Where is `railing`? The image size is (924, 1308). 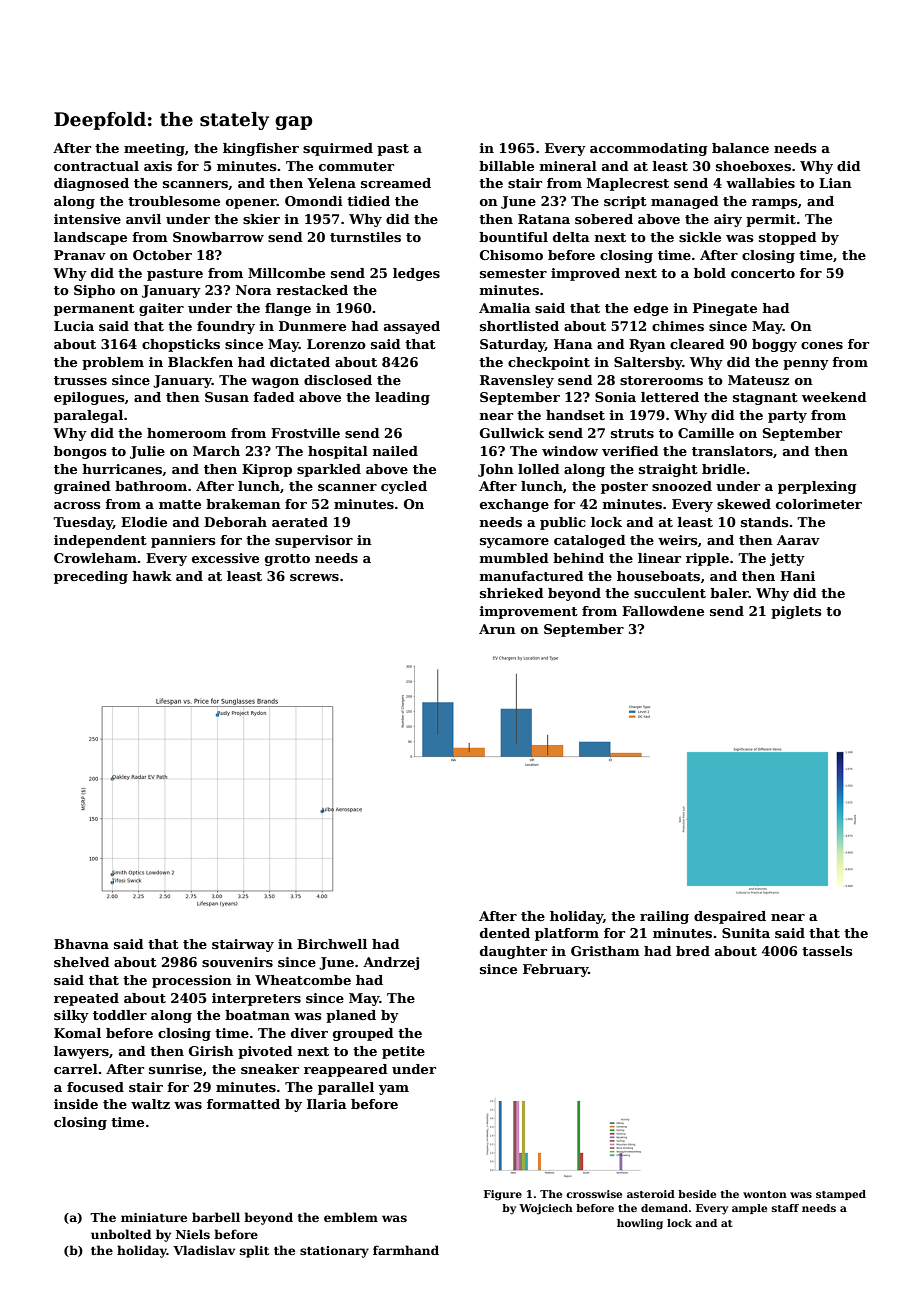
railing is located at coordinates (664, 917).
